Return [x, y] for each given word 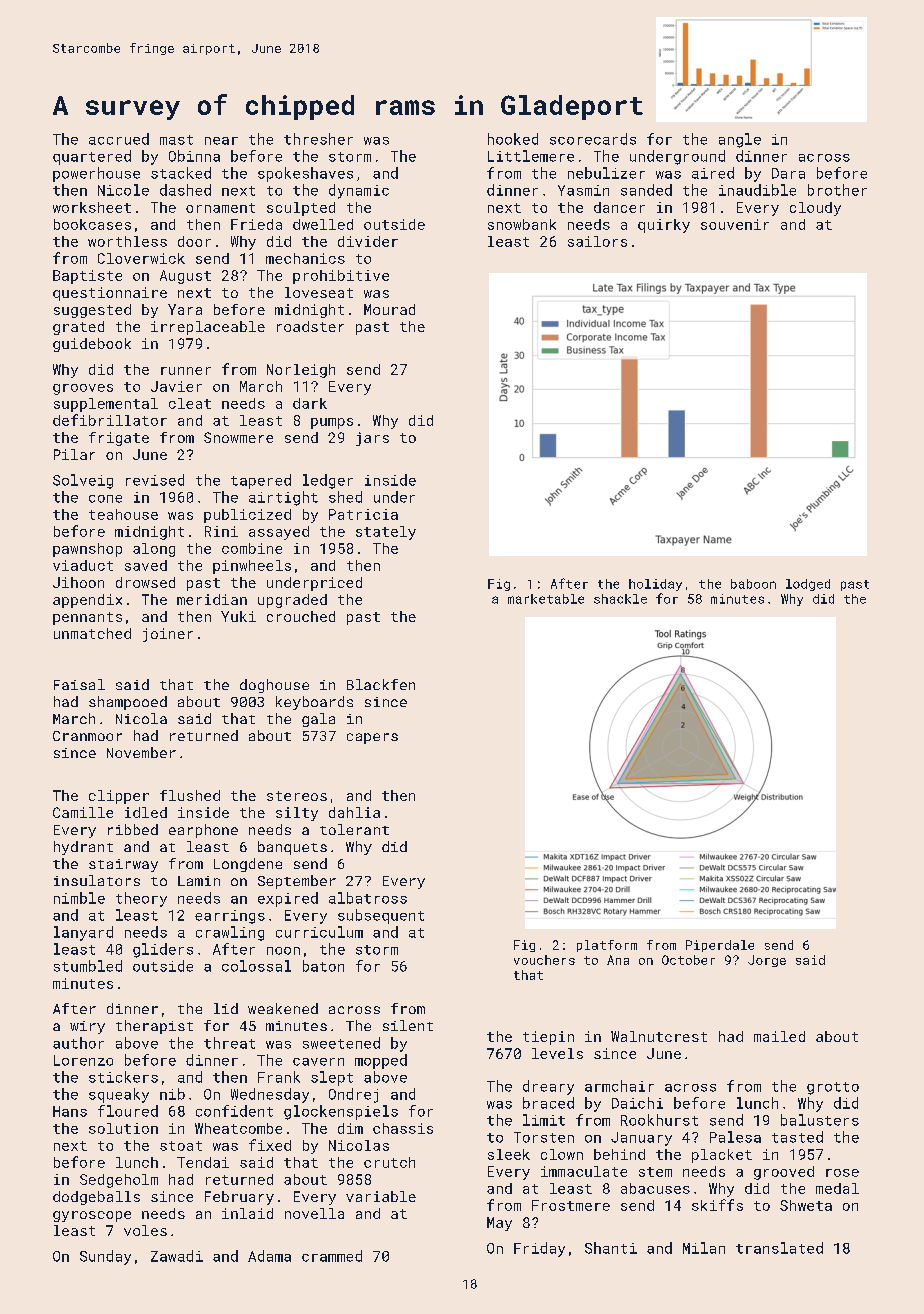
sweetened [341, 1043]
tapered [261, 481]
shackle [620, 599]
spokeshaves [305, 174]
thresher [318, 139]
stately [386, 533]
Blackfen [381, 684]
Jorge [767, 961]
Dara [788, 173]
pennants [87, 618]
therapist [154, 1027]
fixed [270, 1145]
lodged [808, 585]
